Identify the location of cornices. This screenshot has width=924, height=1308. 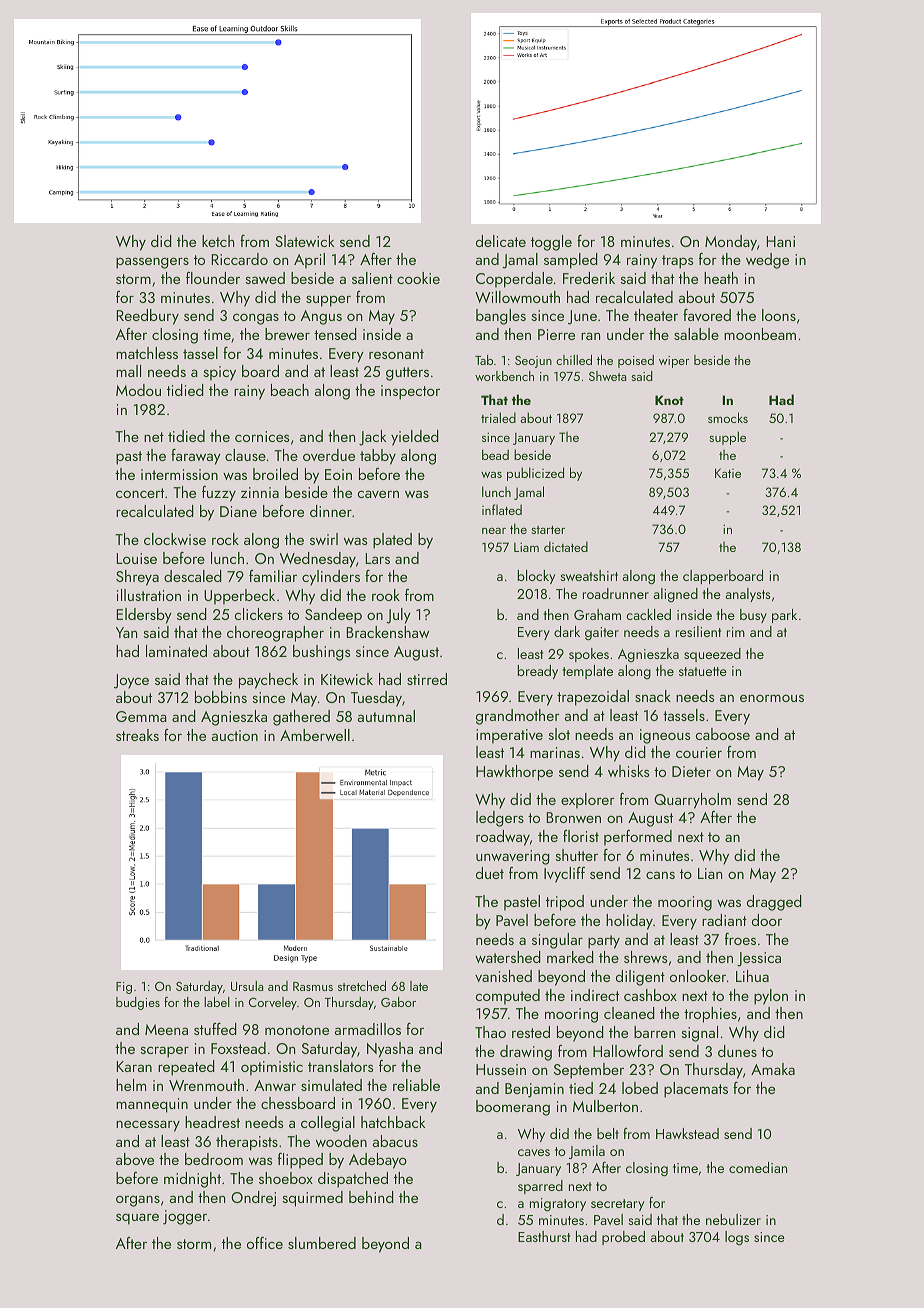
(262, 436).
